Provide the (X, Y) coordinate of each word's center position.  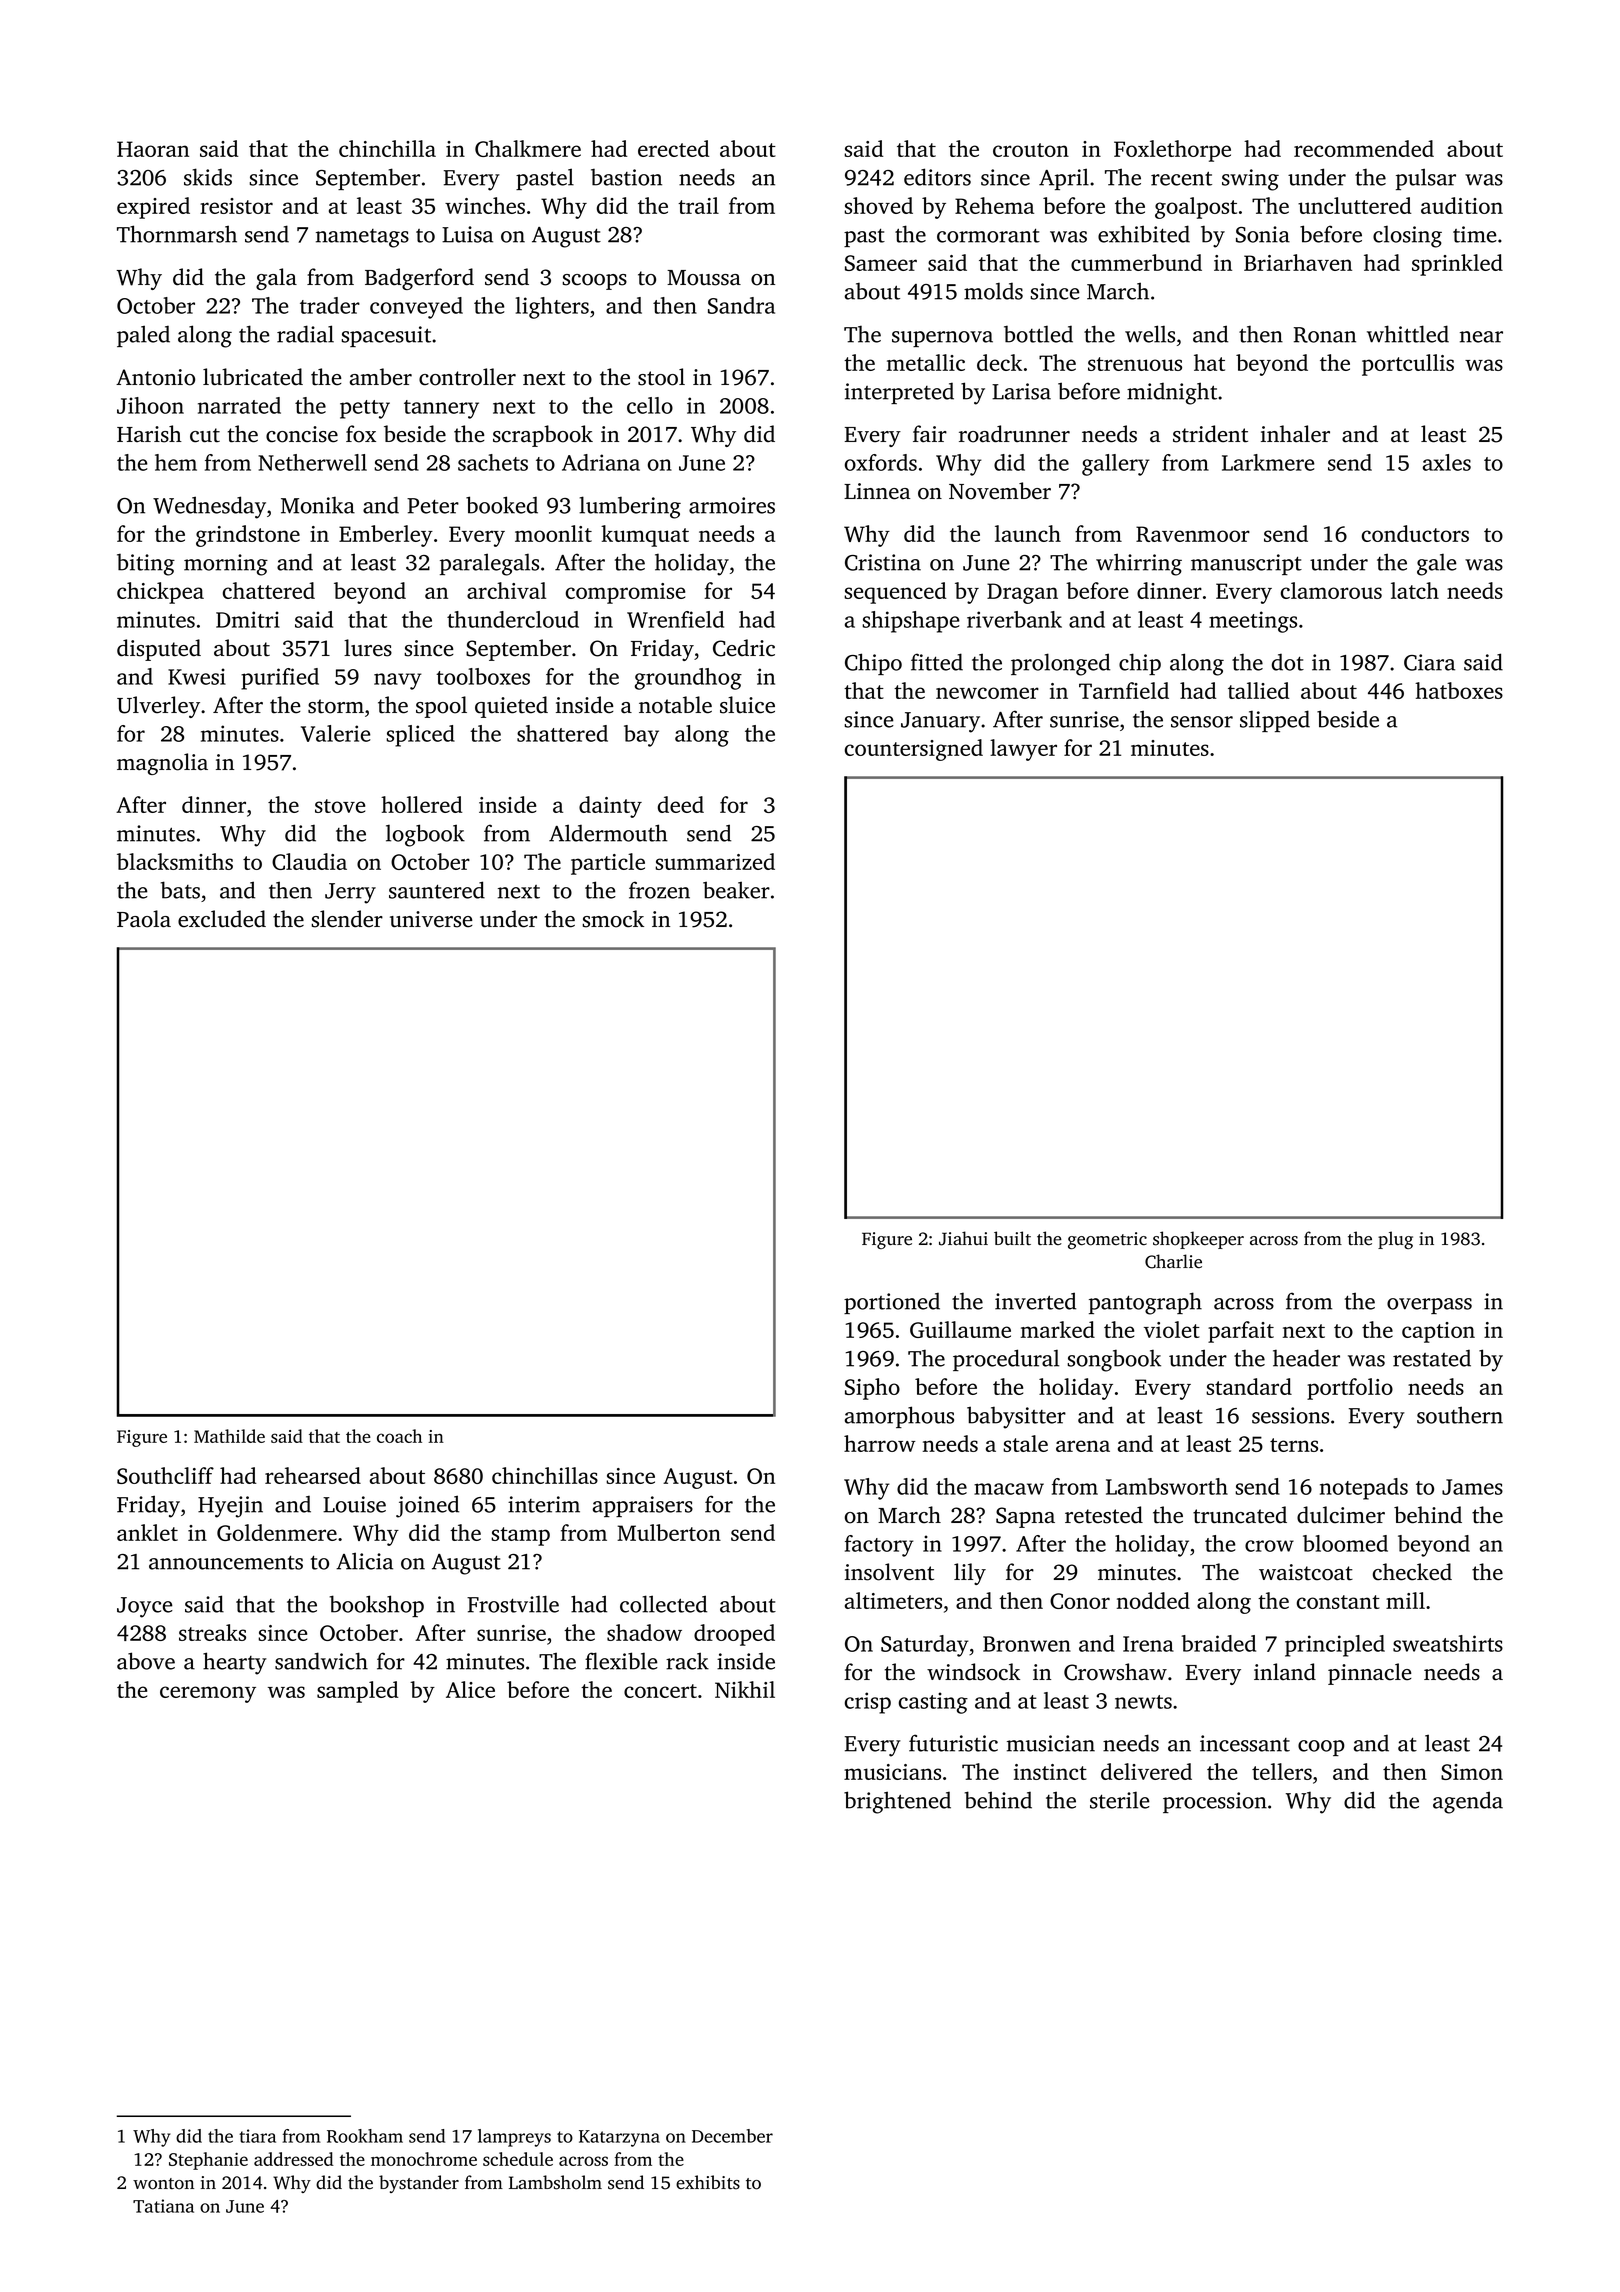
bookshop (377, 1606)
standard (1249, 1386)
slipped (1275, 721)
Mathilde (229, 1436)
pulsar (1426, 179)
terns (1294, 1445)
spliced (420, 736)
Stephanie (208, 2161)
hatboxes (1459, 690)
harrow (880, 1443)
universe (431, 919)
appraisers (643, 1506)
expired (153, 208)
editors (937, 177)
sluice (747, 705)
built (1012, 1238)
